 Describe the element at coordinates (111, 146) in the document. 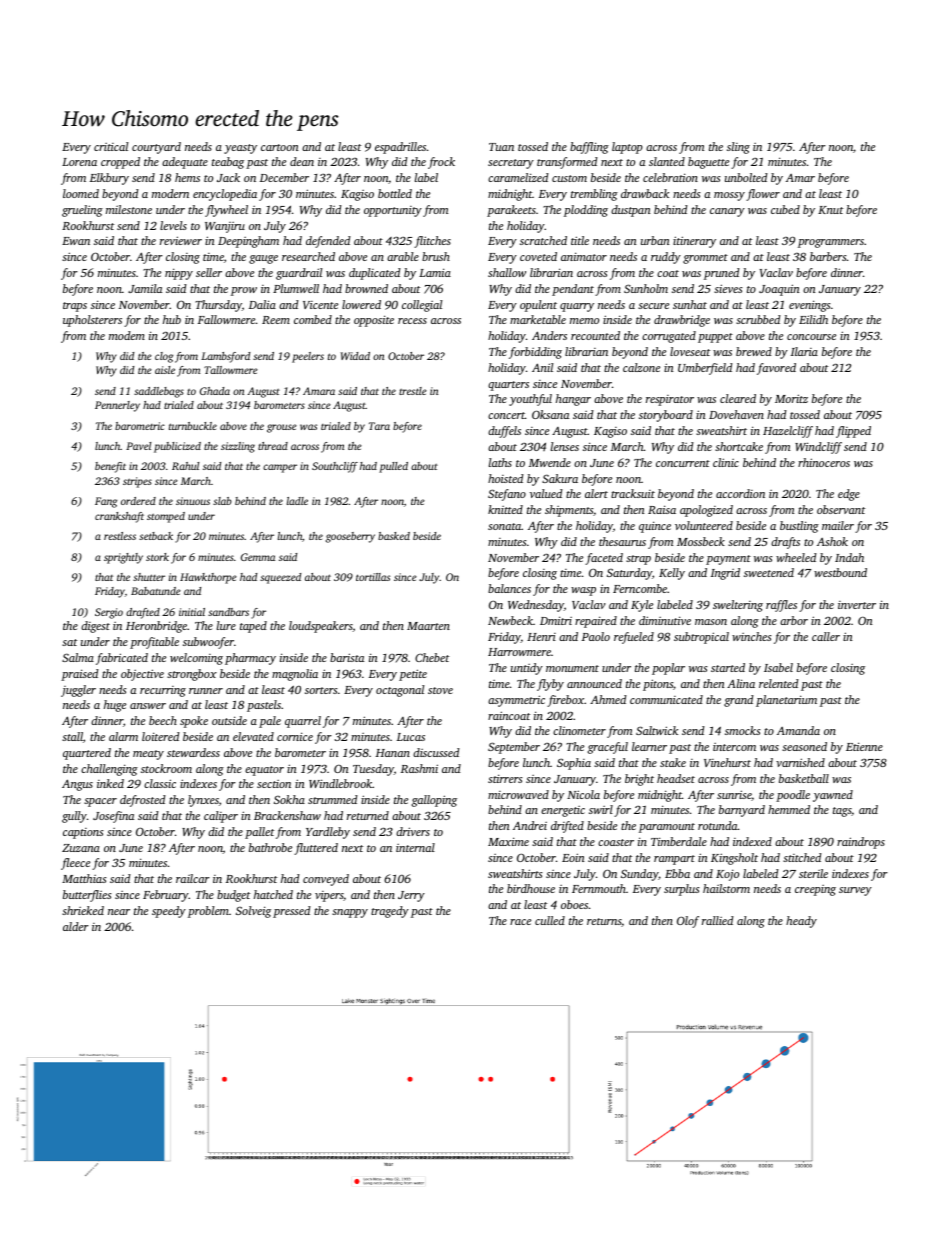

I see `critical` at that location.
